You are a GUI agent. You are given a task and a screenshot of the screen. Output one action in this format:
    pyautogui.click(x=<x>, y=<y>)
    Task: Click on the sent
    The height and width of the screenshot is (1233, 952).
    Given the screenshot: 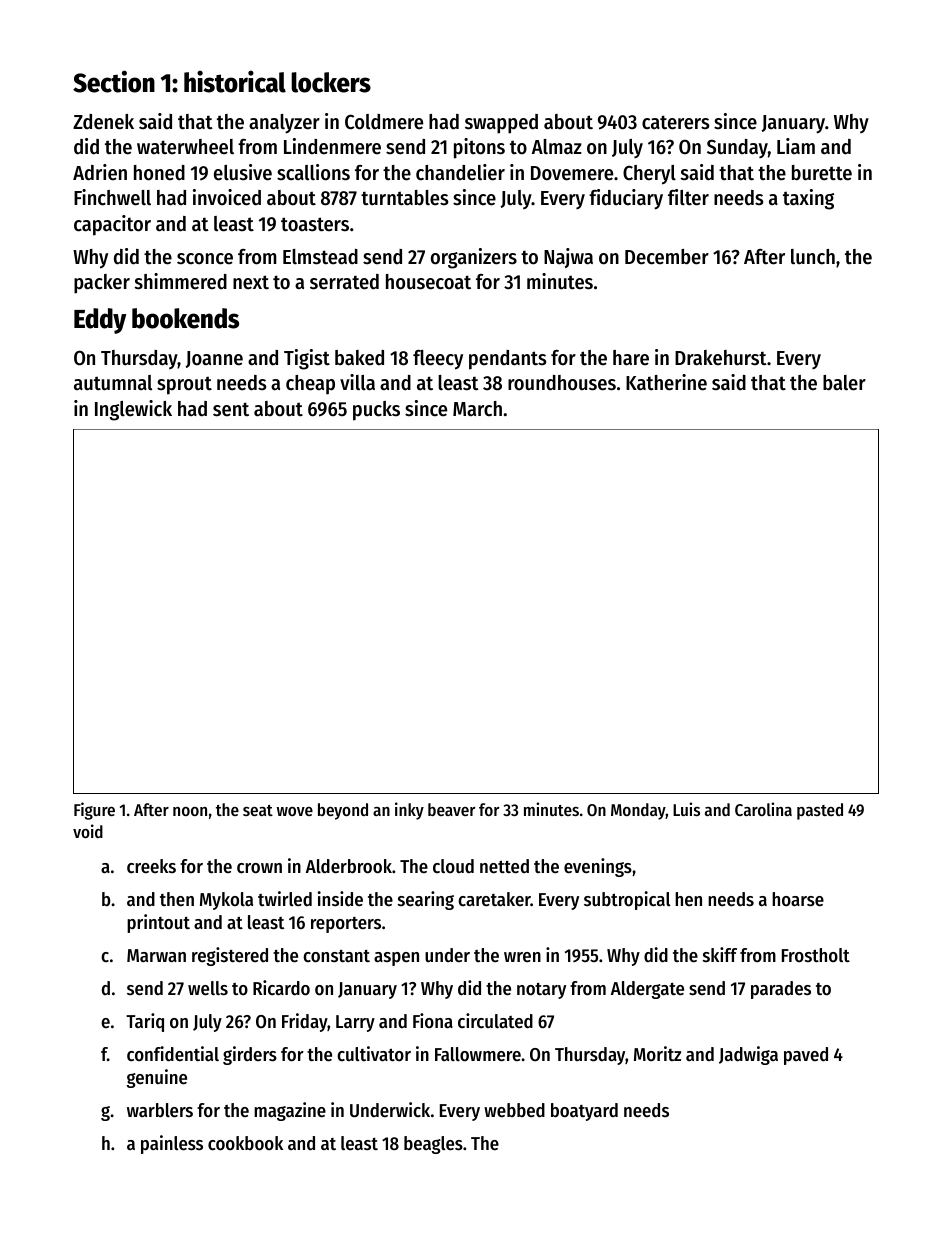 What is the action you would take?
    pyautogui.click(x=231, y=409)
